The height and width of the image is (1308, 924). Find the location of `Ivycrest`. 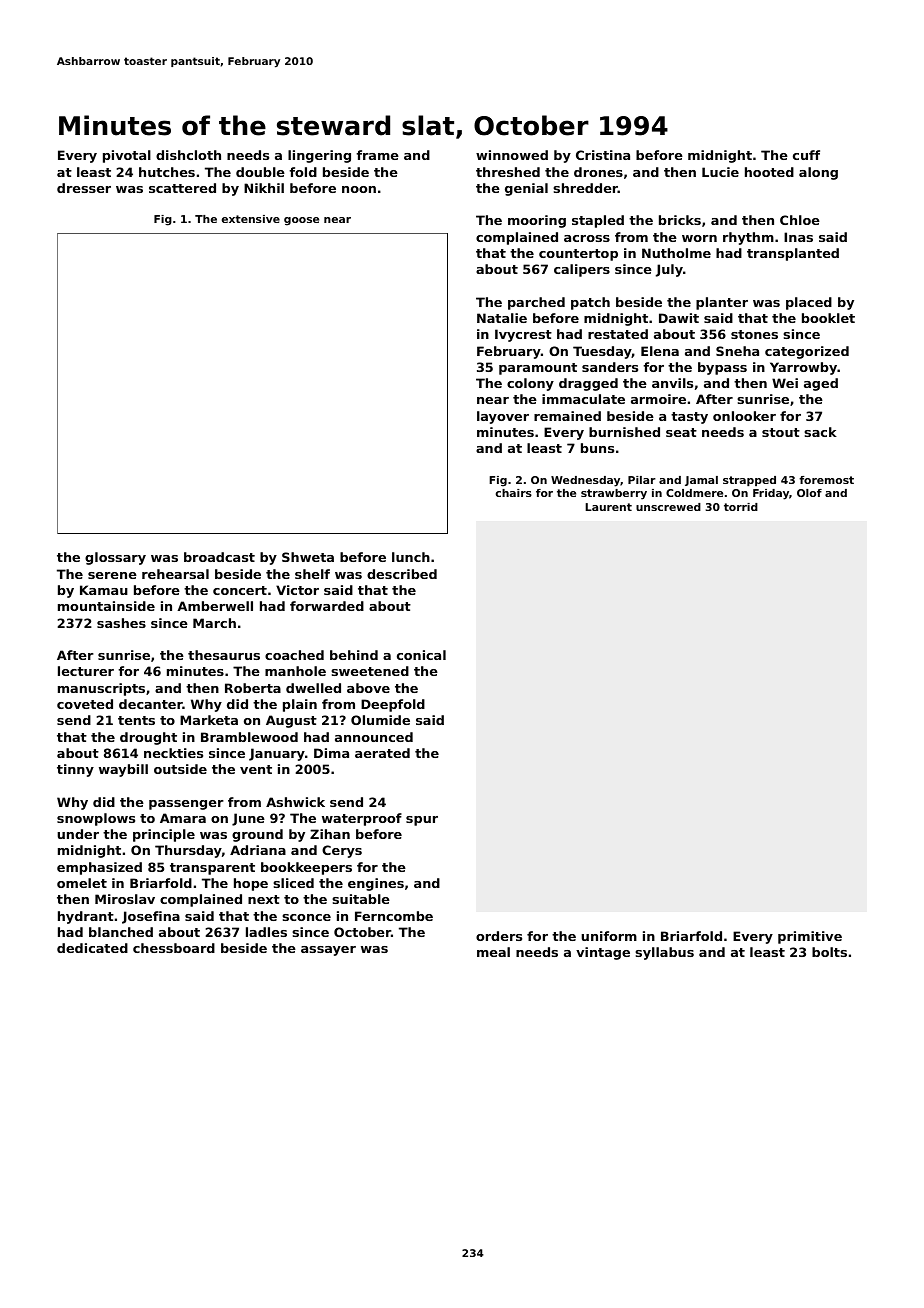

Ivycrest is located at coordinates (523, 335).
